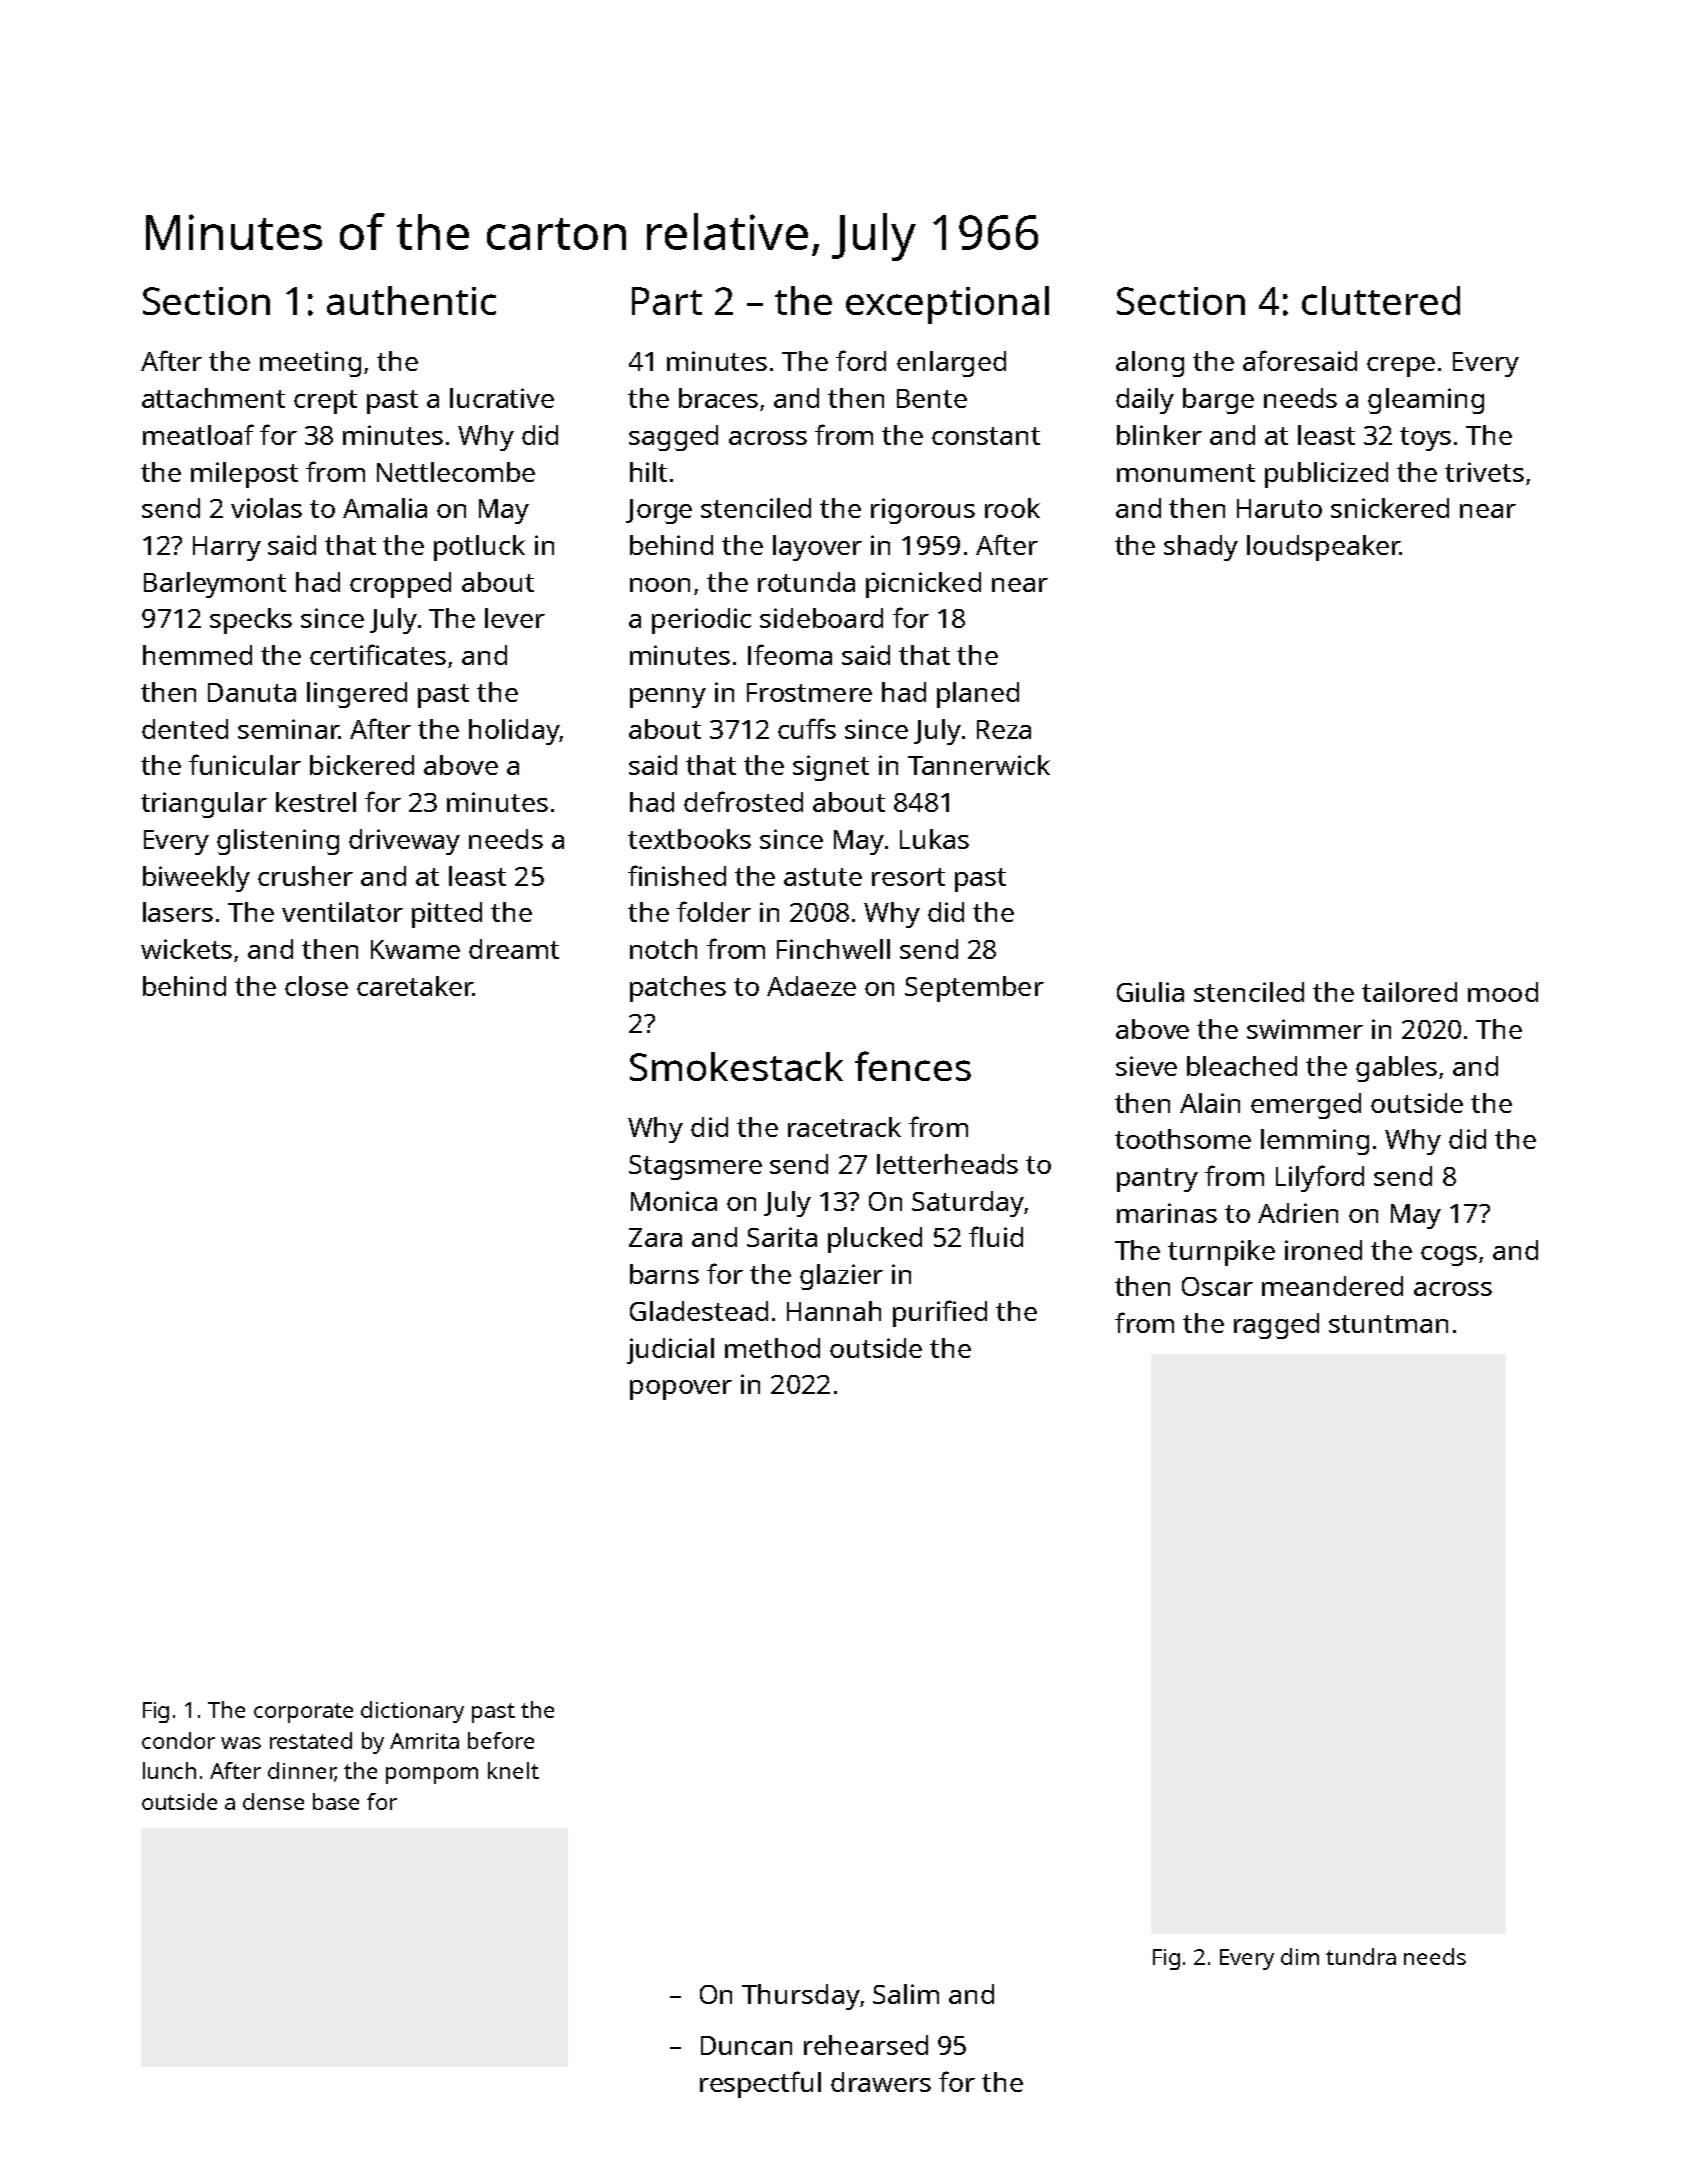 This screenshot has height=2178, width=1683. I want to click on Barleymont, so click(215, 585).
